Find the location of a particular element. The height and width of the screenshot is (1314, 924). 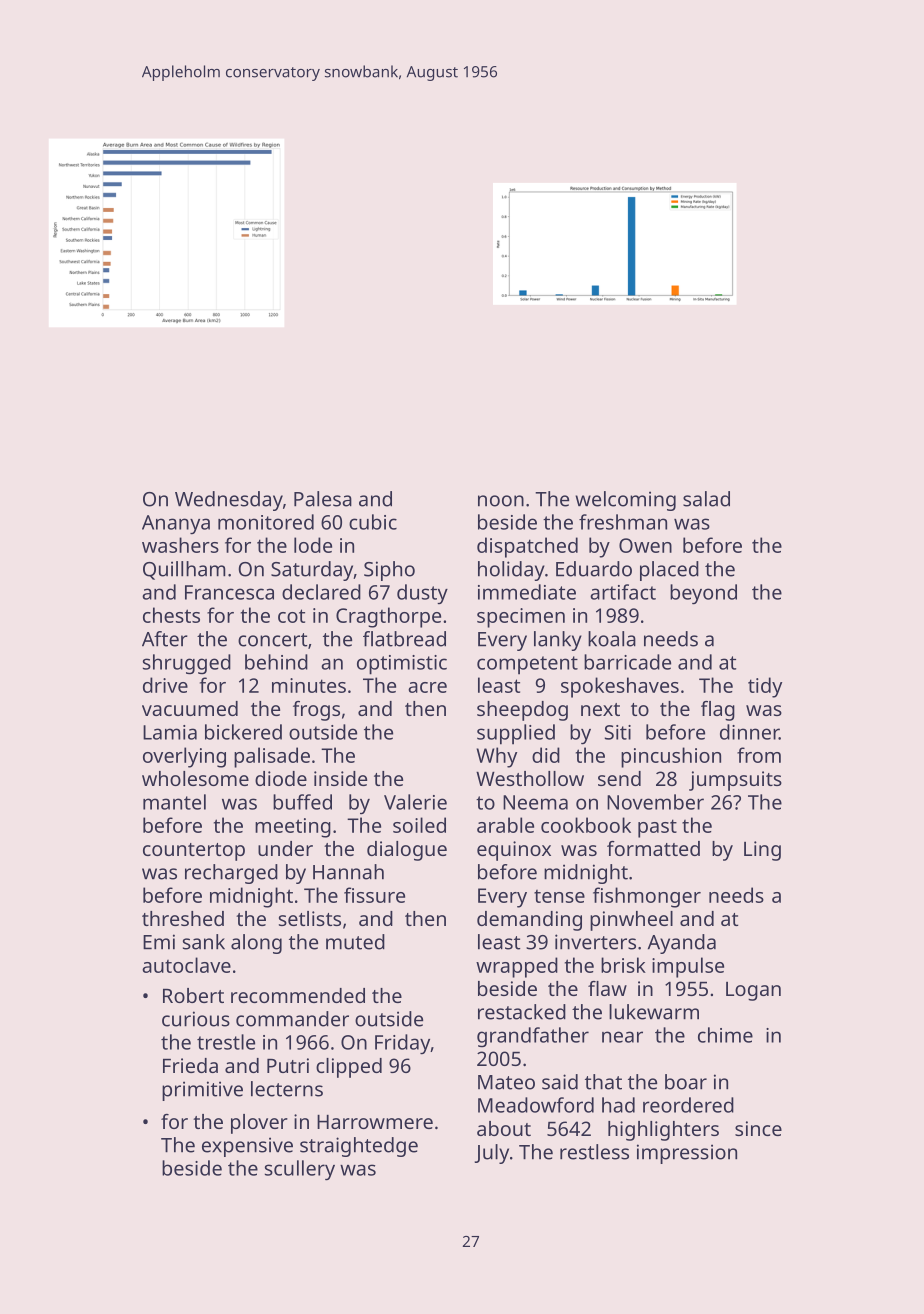

chests is located at coordinates (171, 615).
